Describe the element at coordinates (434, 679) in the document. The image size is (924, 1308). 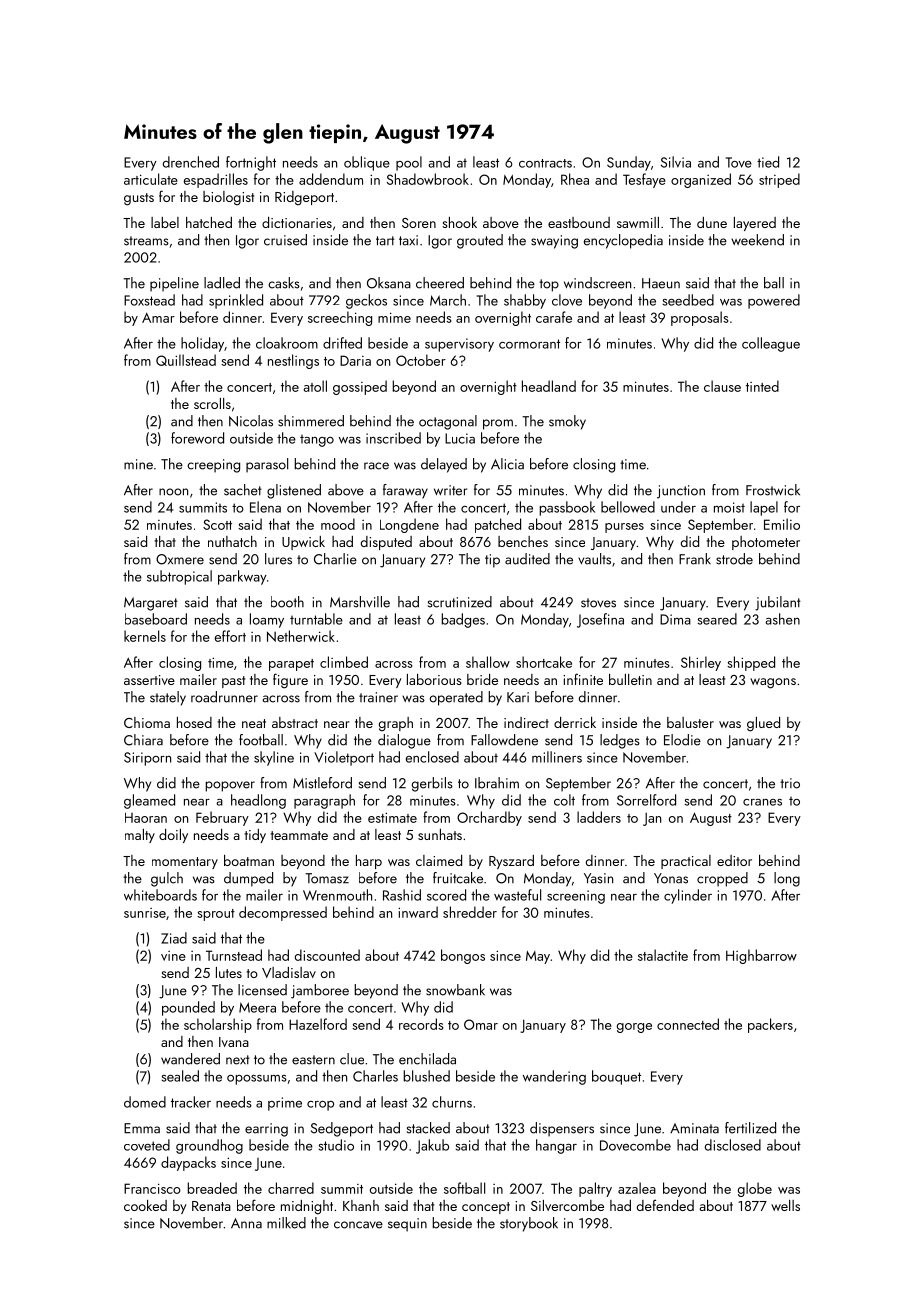
I see `laborious` at that location.
